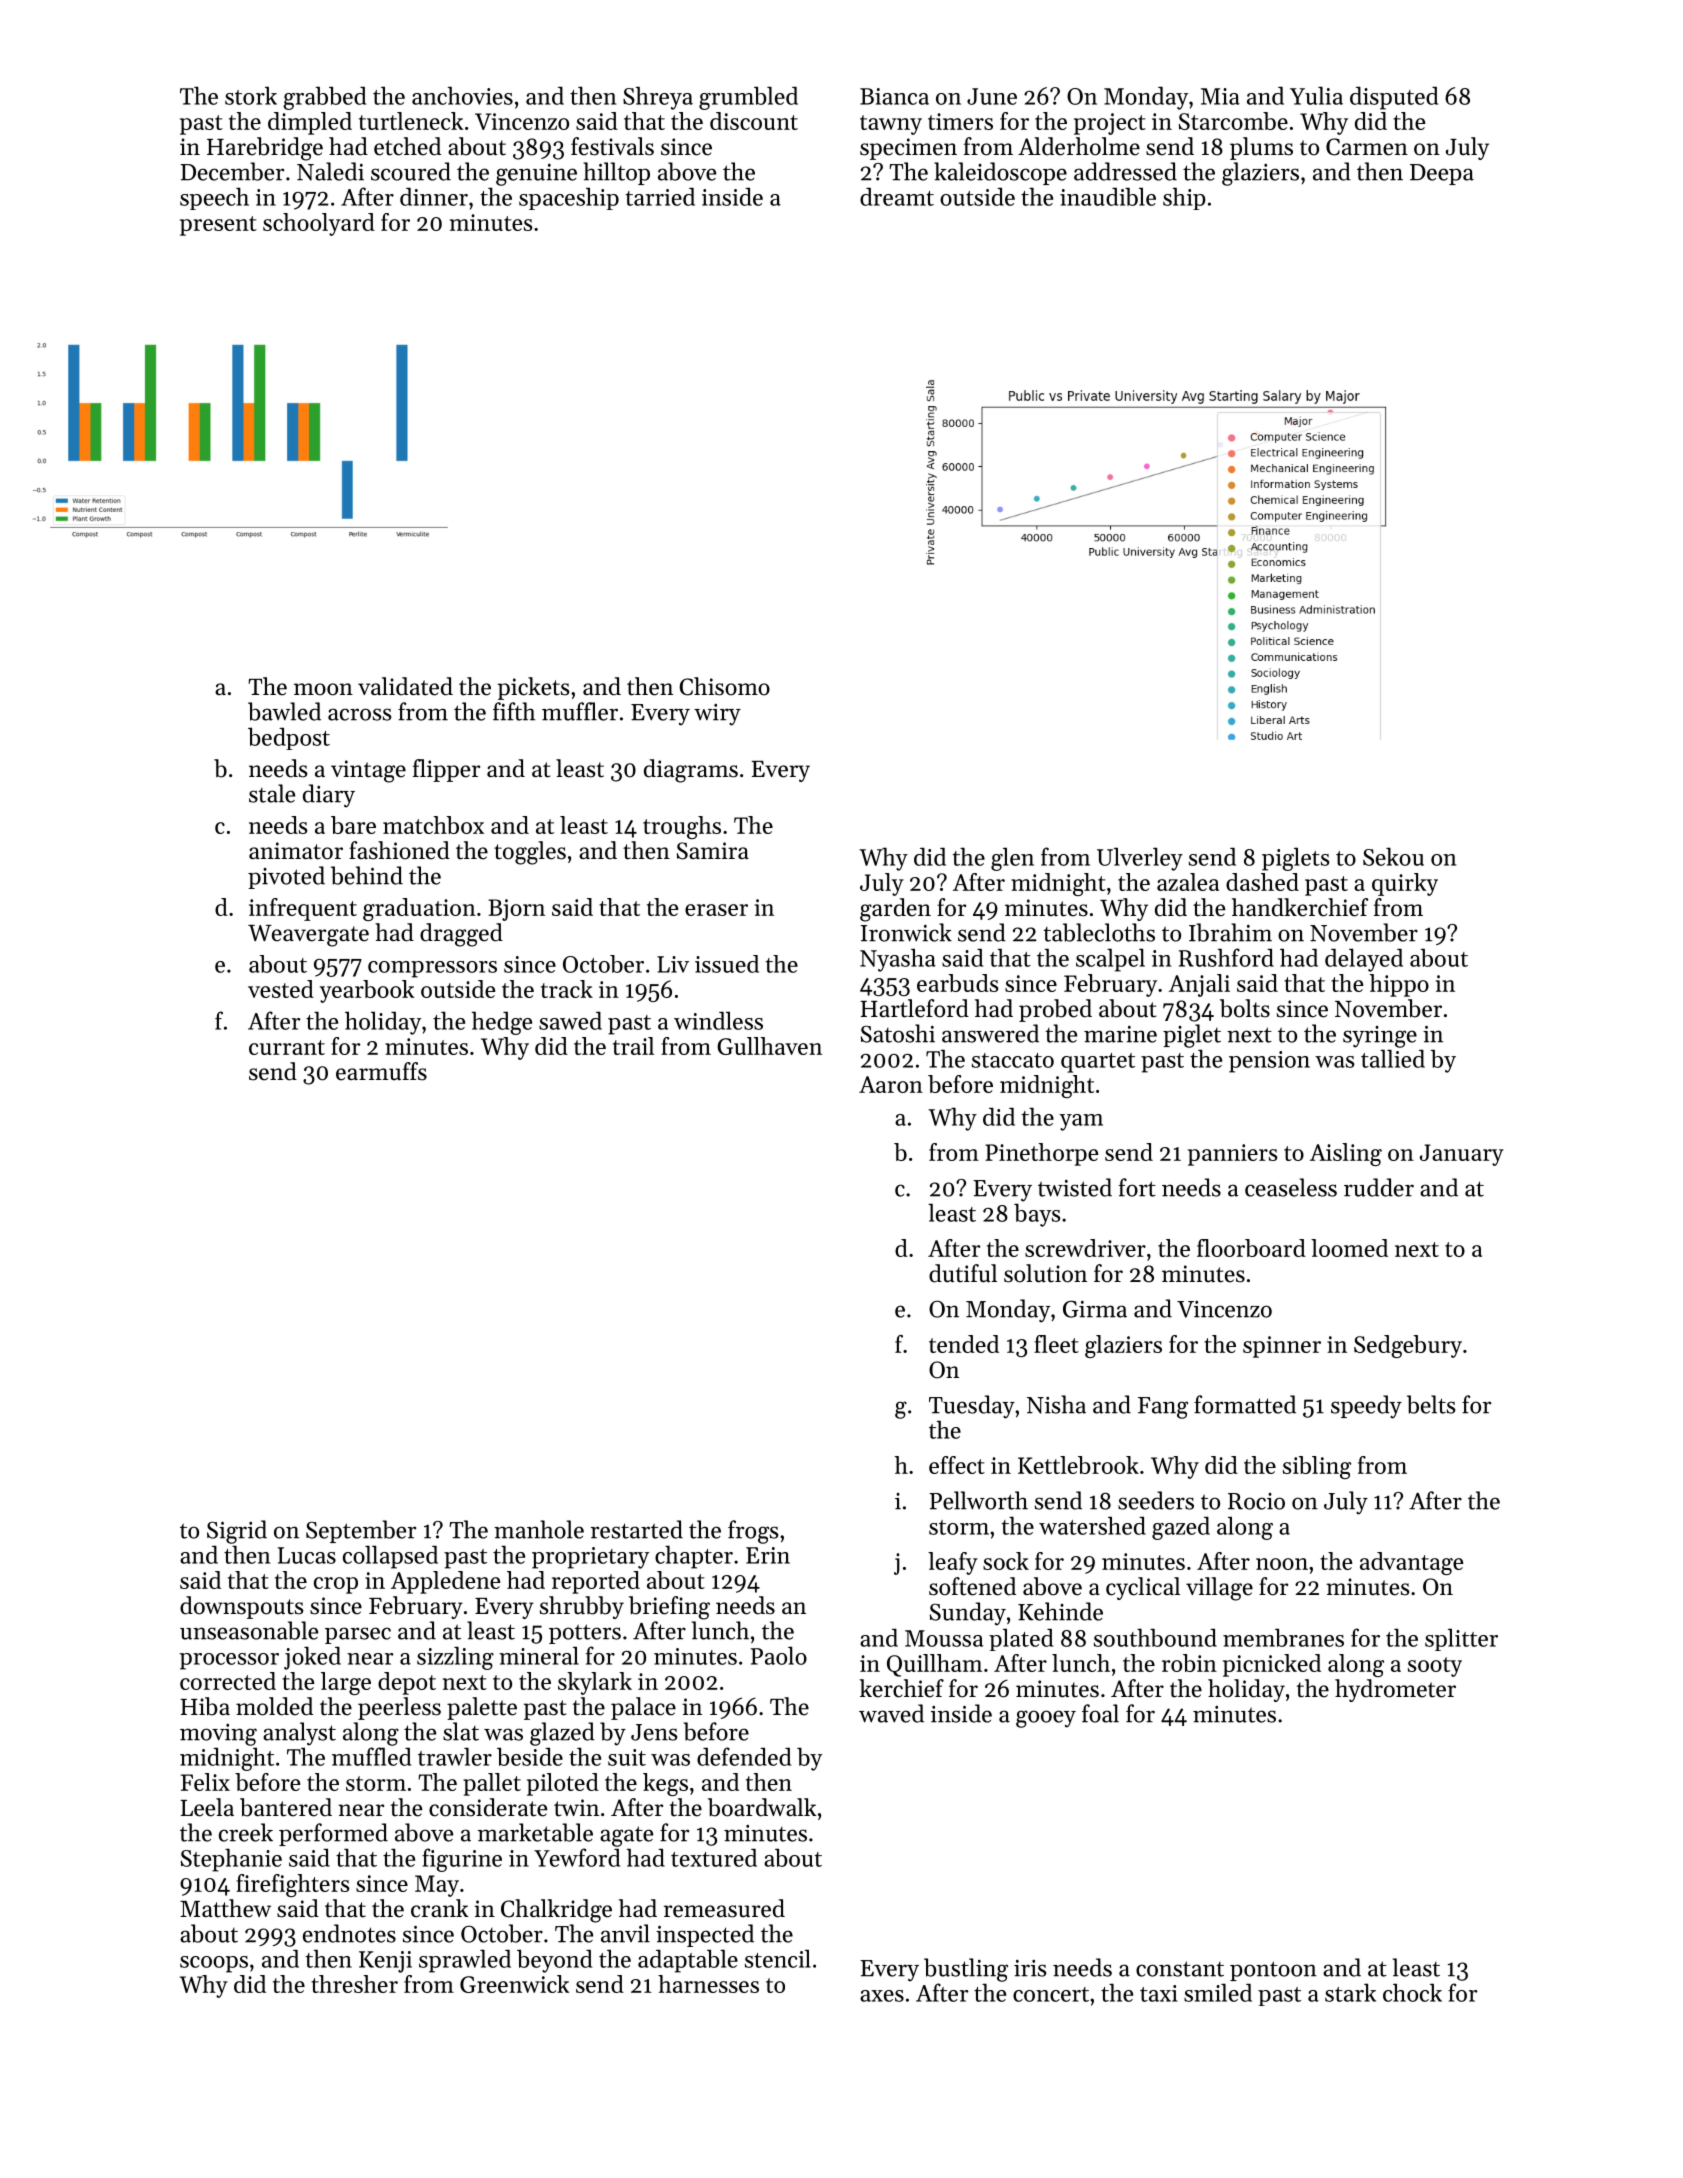 The height and width of the screenshot is (2178, 1683). What do you see at coordinates (658, 98) in the screenshot?
I see `Shreya` at bounding box center [658, 98].
